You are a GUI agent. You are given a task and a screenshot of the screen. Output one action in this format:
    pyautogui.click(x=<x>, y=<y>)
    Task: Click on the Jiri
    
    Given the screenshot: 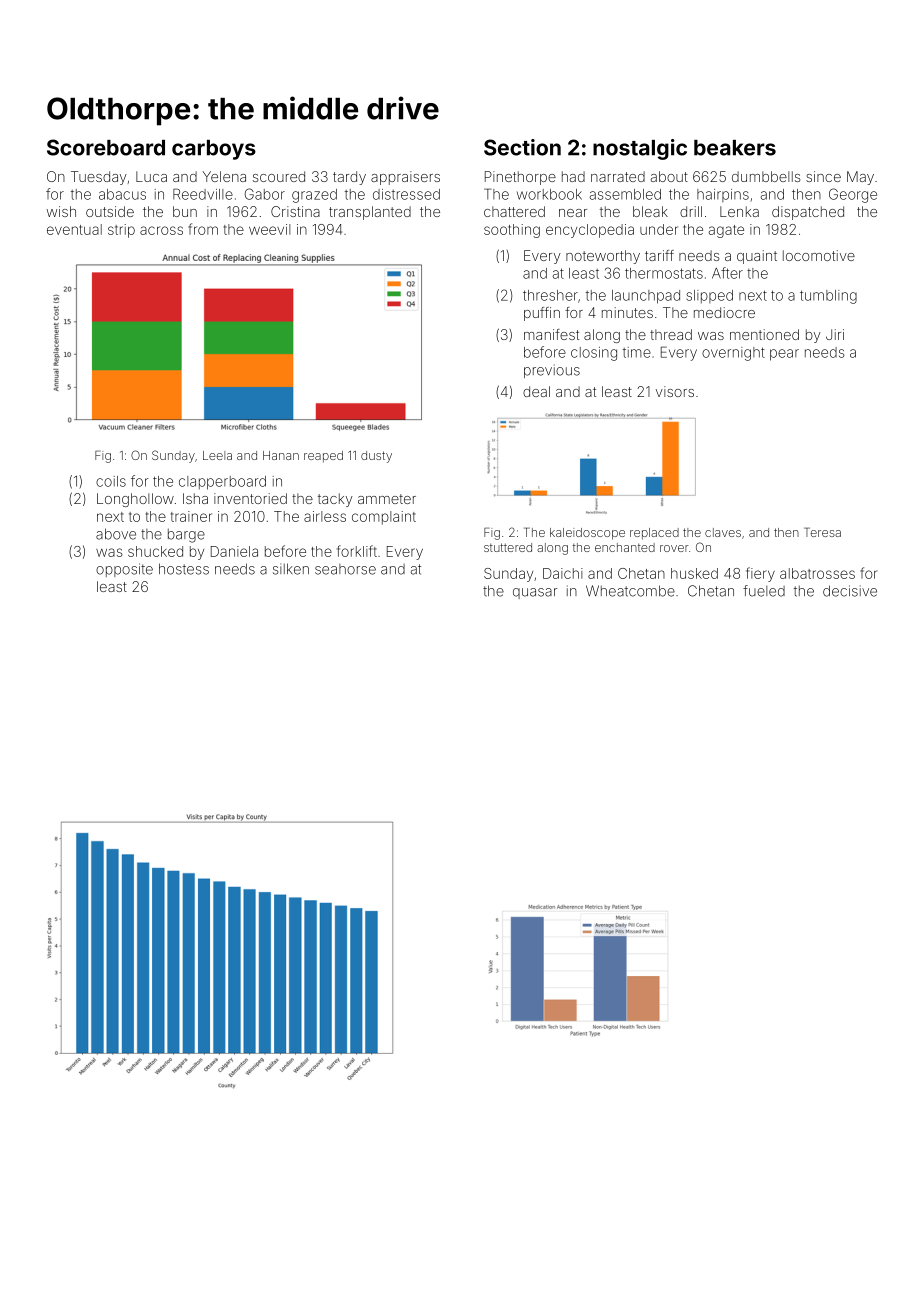 What is the action you would take?
    pyautogui.click(x=835, y=334)
